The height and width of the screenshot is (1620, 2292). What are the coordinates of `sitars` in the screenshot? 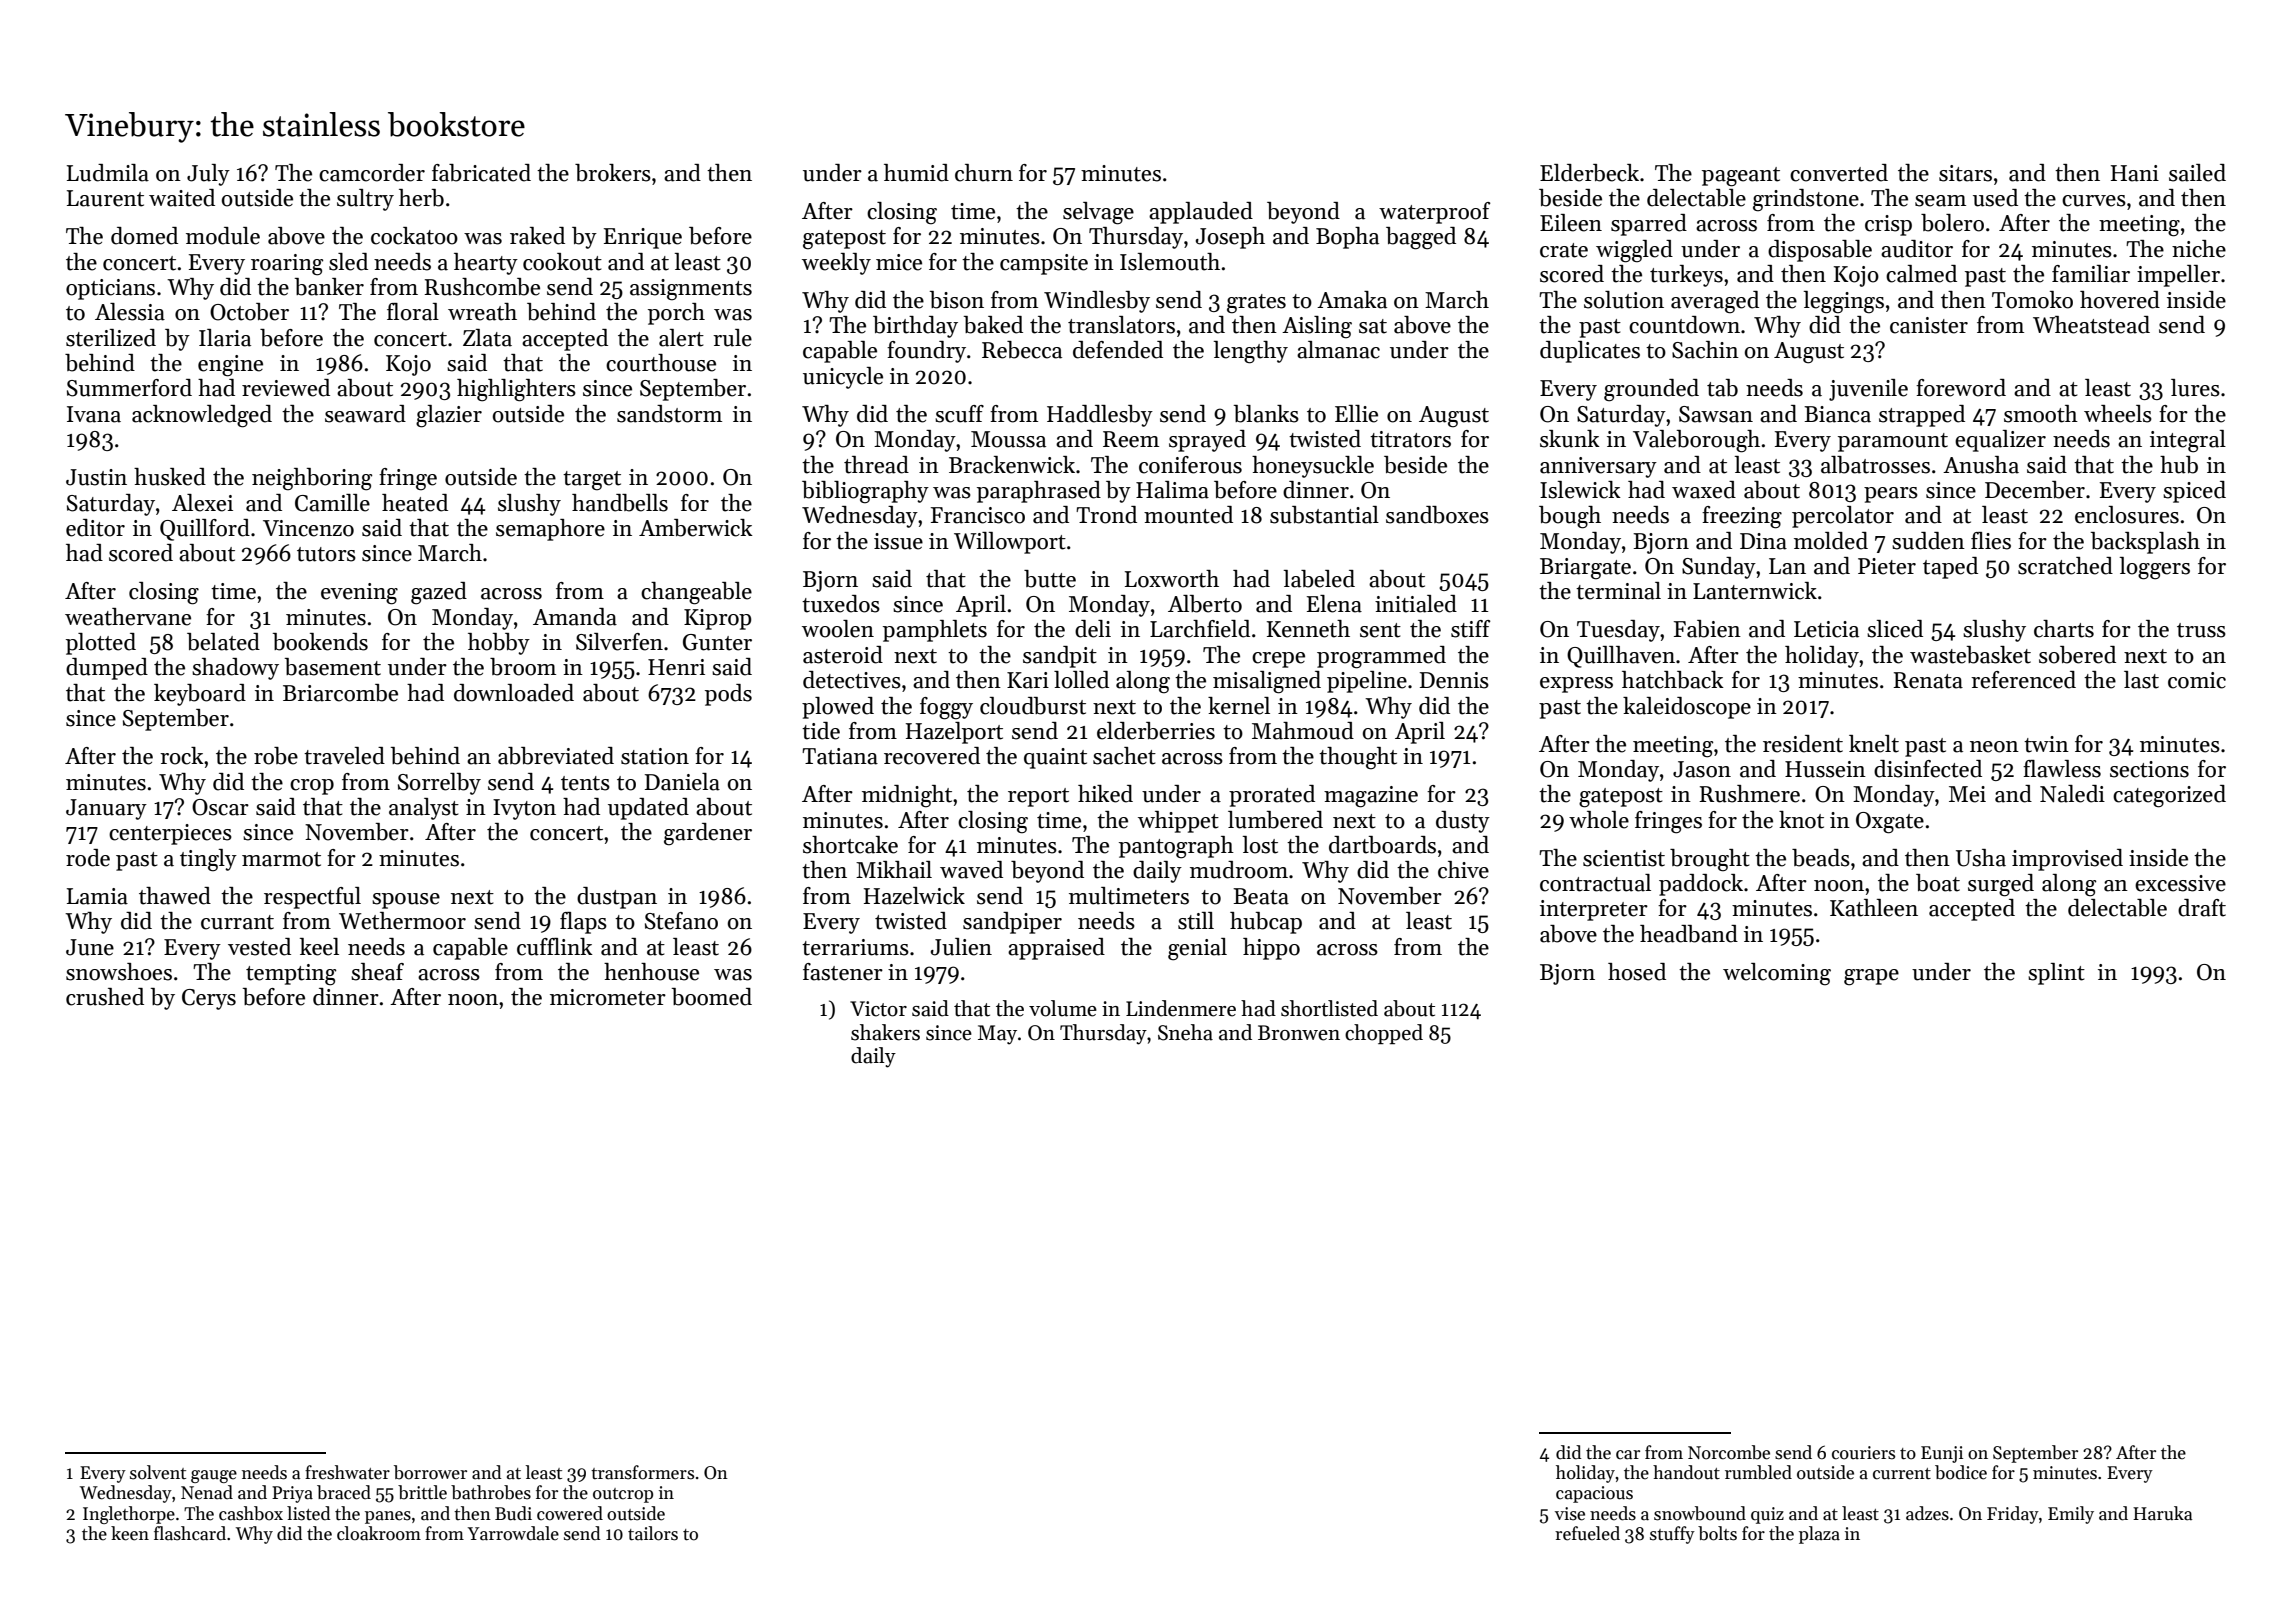 It's located at (1965, 173).
